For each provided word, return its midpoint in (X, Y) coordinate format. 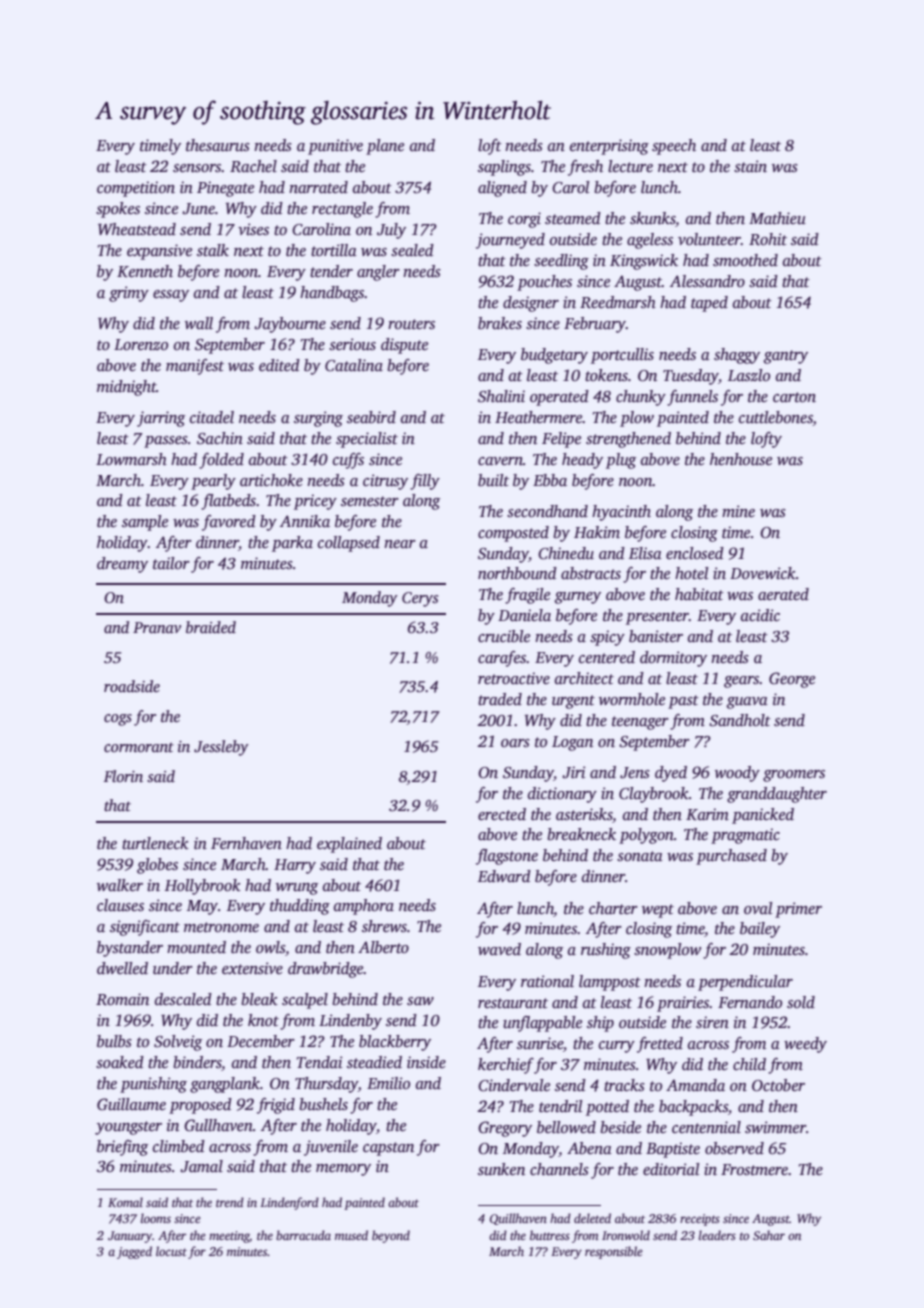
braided (211, 627)
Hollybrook (203, 887)
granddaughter (777, 795)
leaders (717, 1235)
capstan (388, 1149)
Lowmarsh (131, 459)
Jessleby (221, 748)
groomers (794, 776)
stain (750, 166)
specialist (367, 440)
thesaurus (218, 145)
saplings (504, 168)
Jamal (201, 1166)
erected (502, 814)
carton (794, 397)
